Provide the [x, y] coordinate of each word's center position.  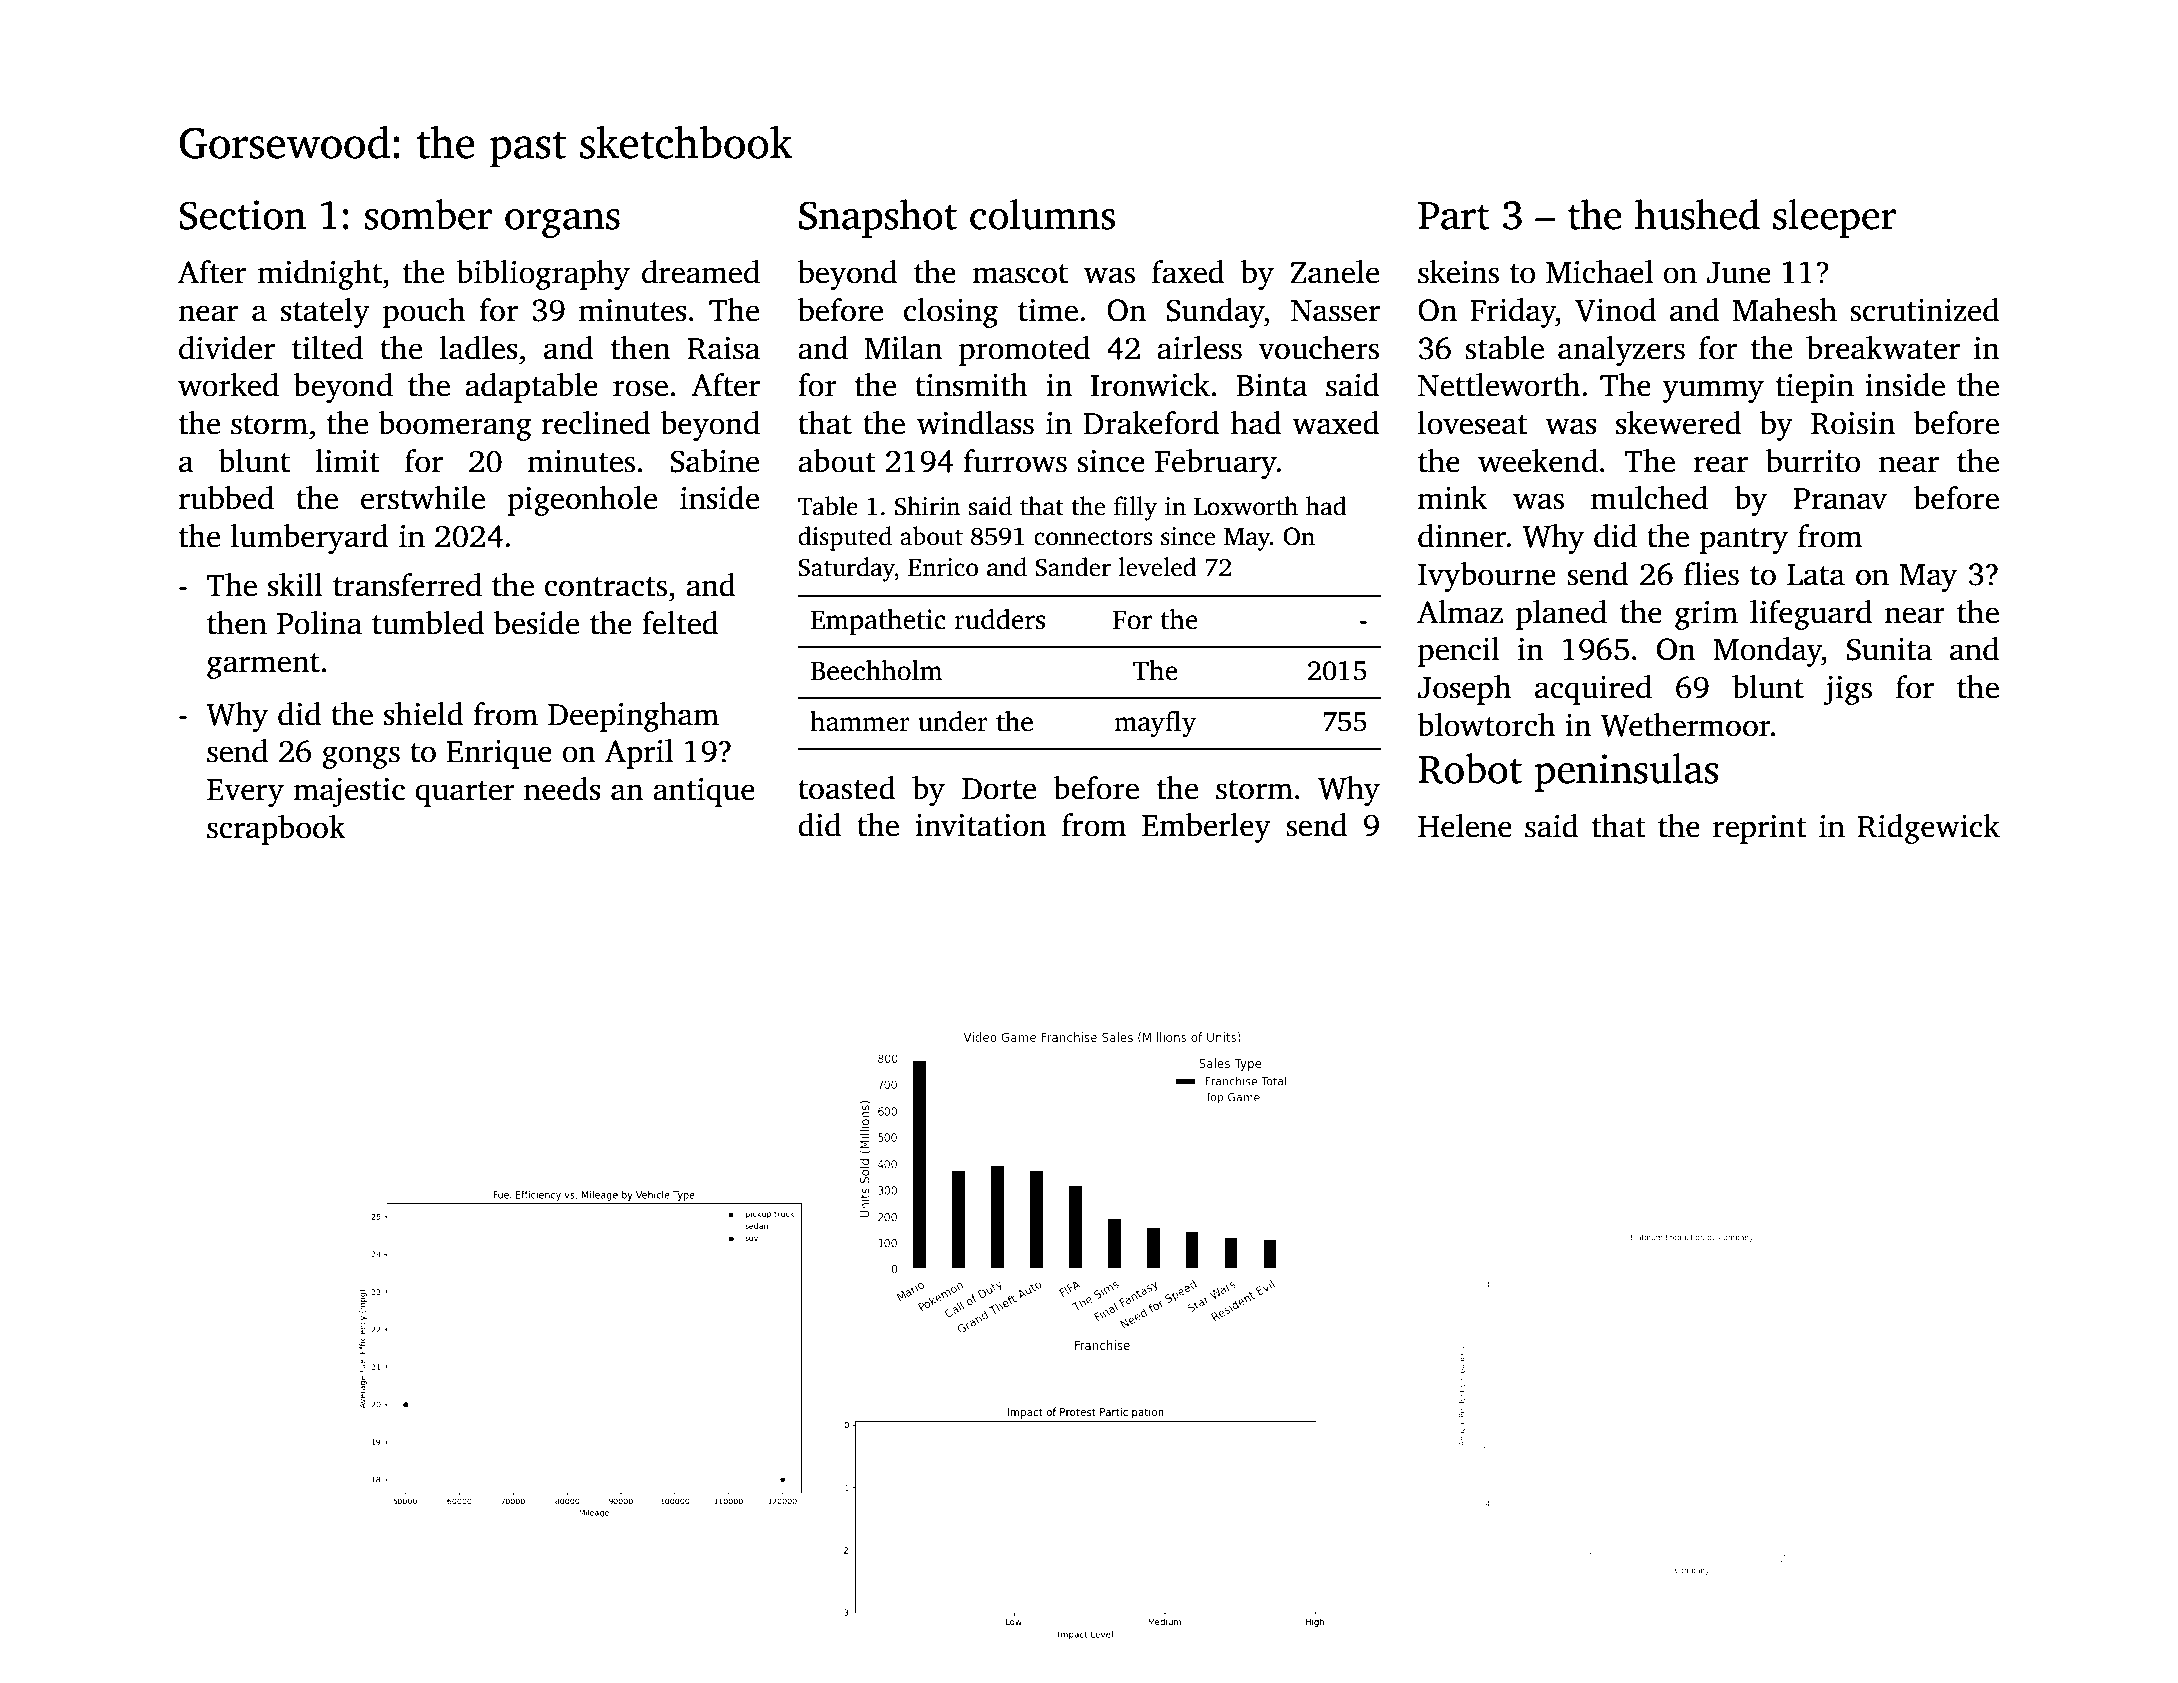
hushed [1697, 214]
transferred [407, 585]
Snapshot [878, 218]
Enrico [943, 567]
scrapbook [276, 830]
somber [428, 214]
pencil [1459, 652]
